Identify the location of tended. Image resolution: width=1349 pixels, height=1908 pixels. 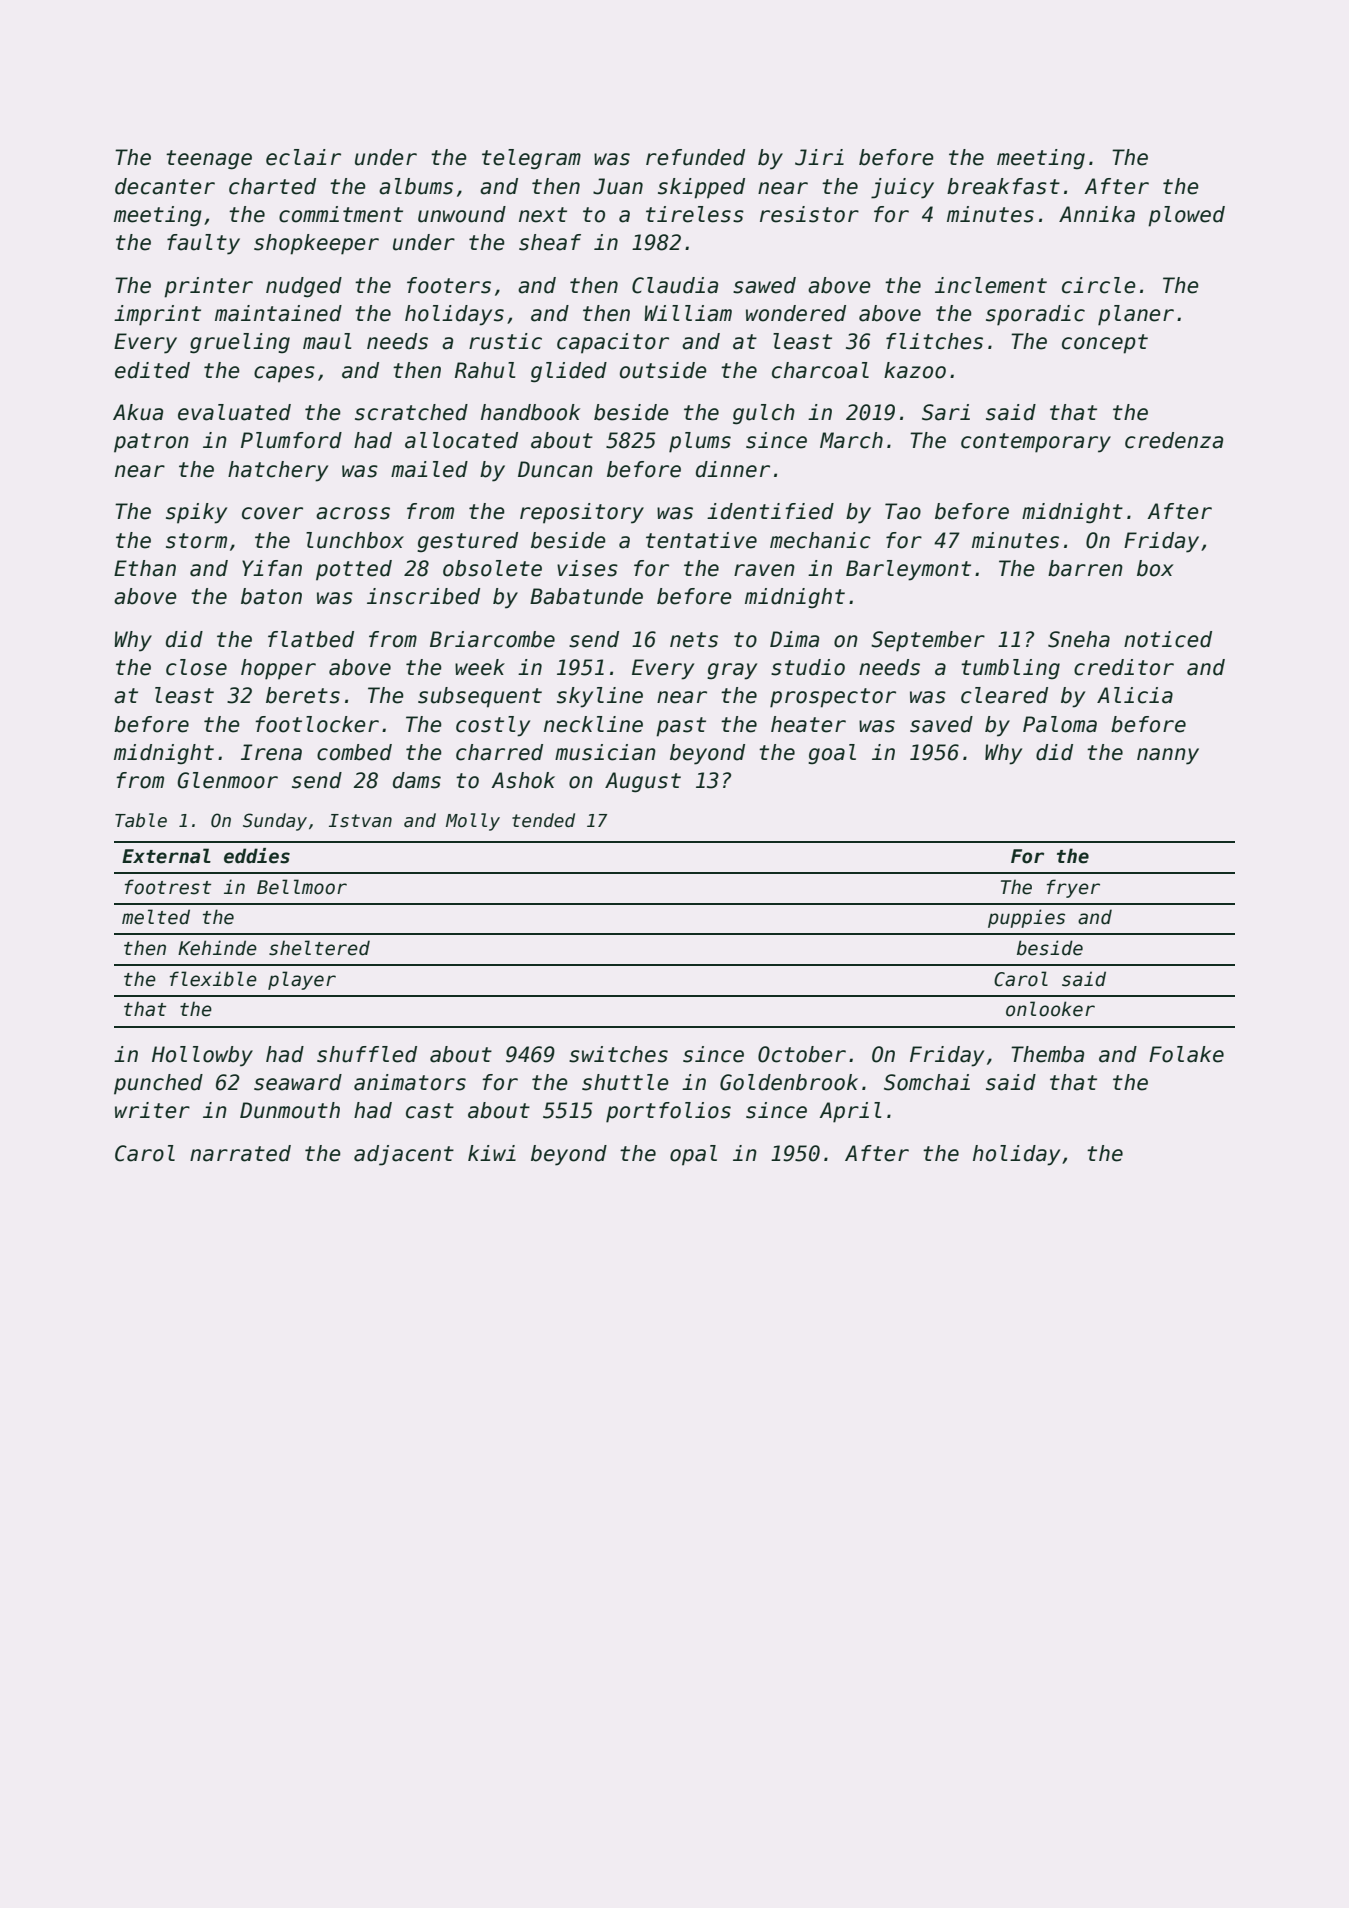
(543, 820).
